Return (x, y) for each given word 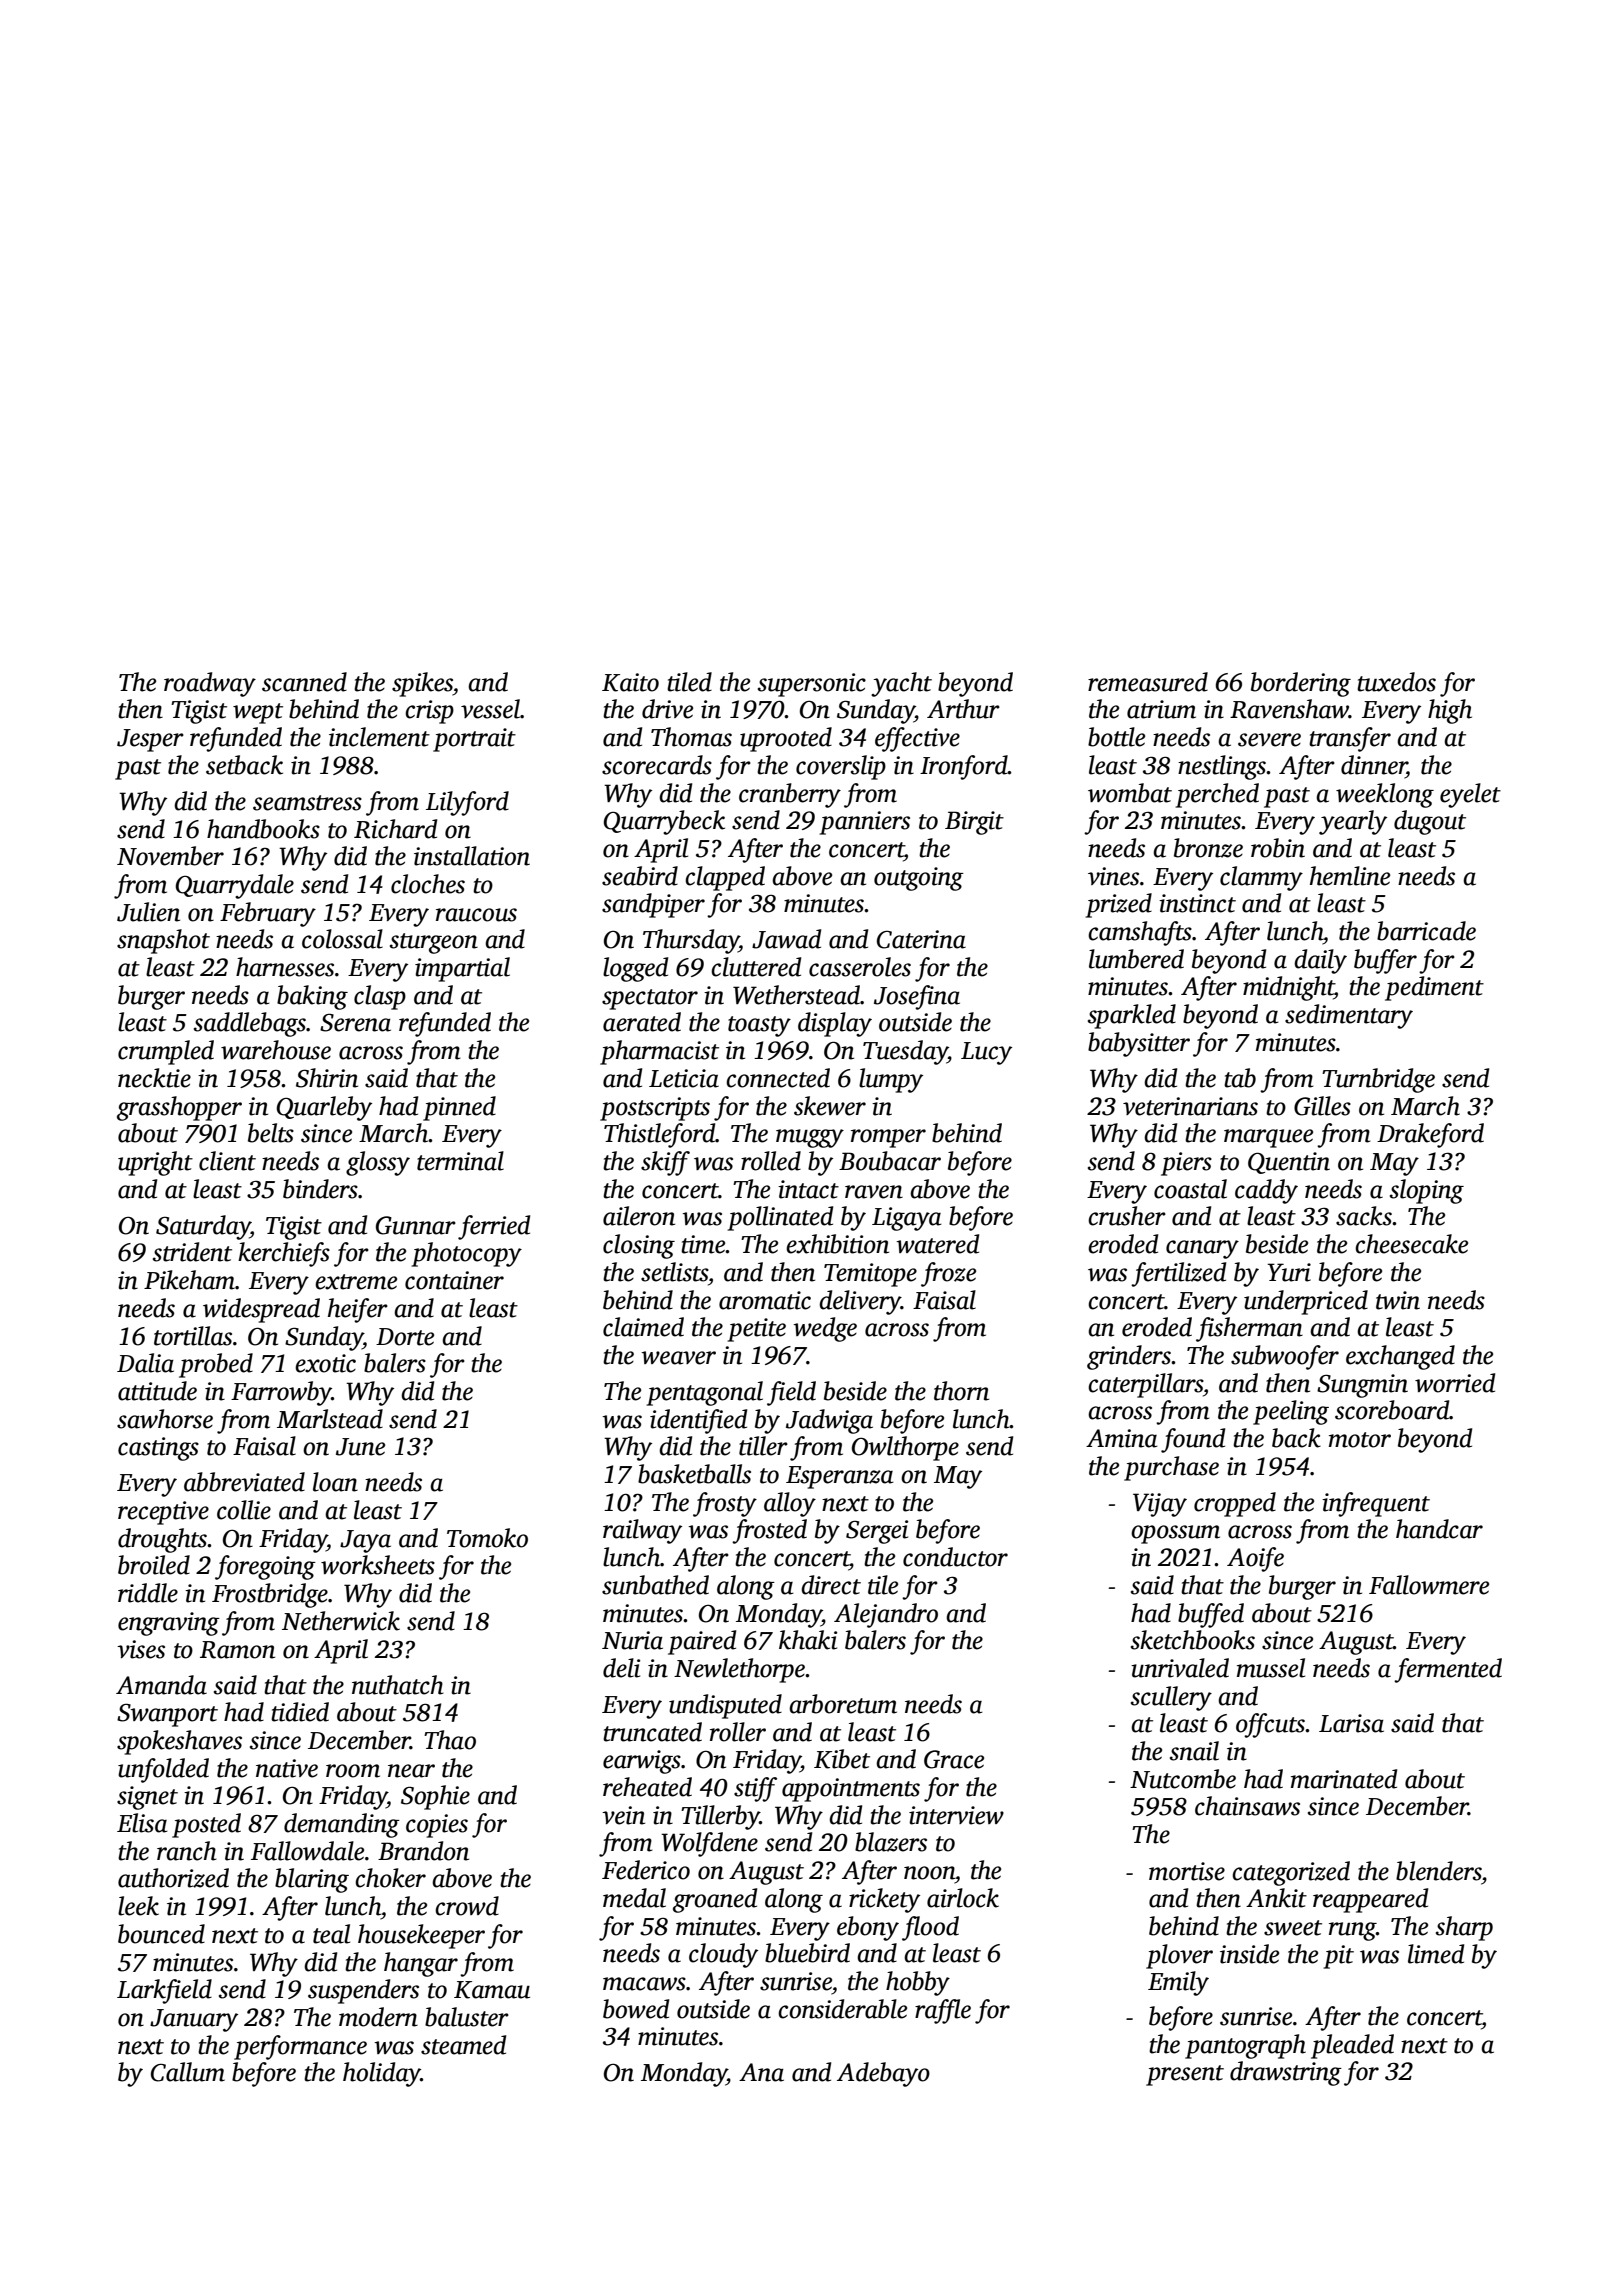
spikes (422, 684)
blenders (1439, 1871)
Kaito (630, 682)
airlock (963, 1898)
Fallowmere (1429, 1585)
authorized (173, 1878)
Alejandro (886, 1615)
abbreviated (244, 1482)
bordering (1301, 684)
